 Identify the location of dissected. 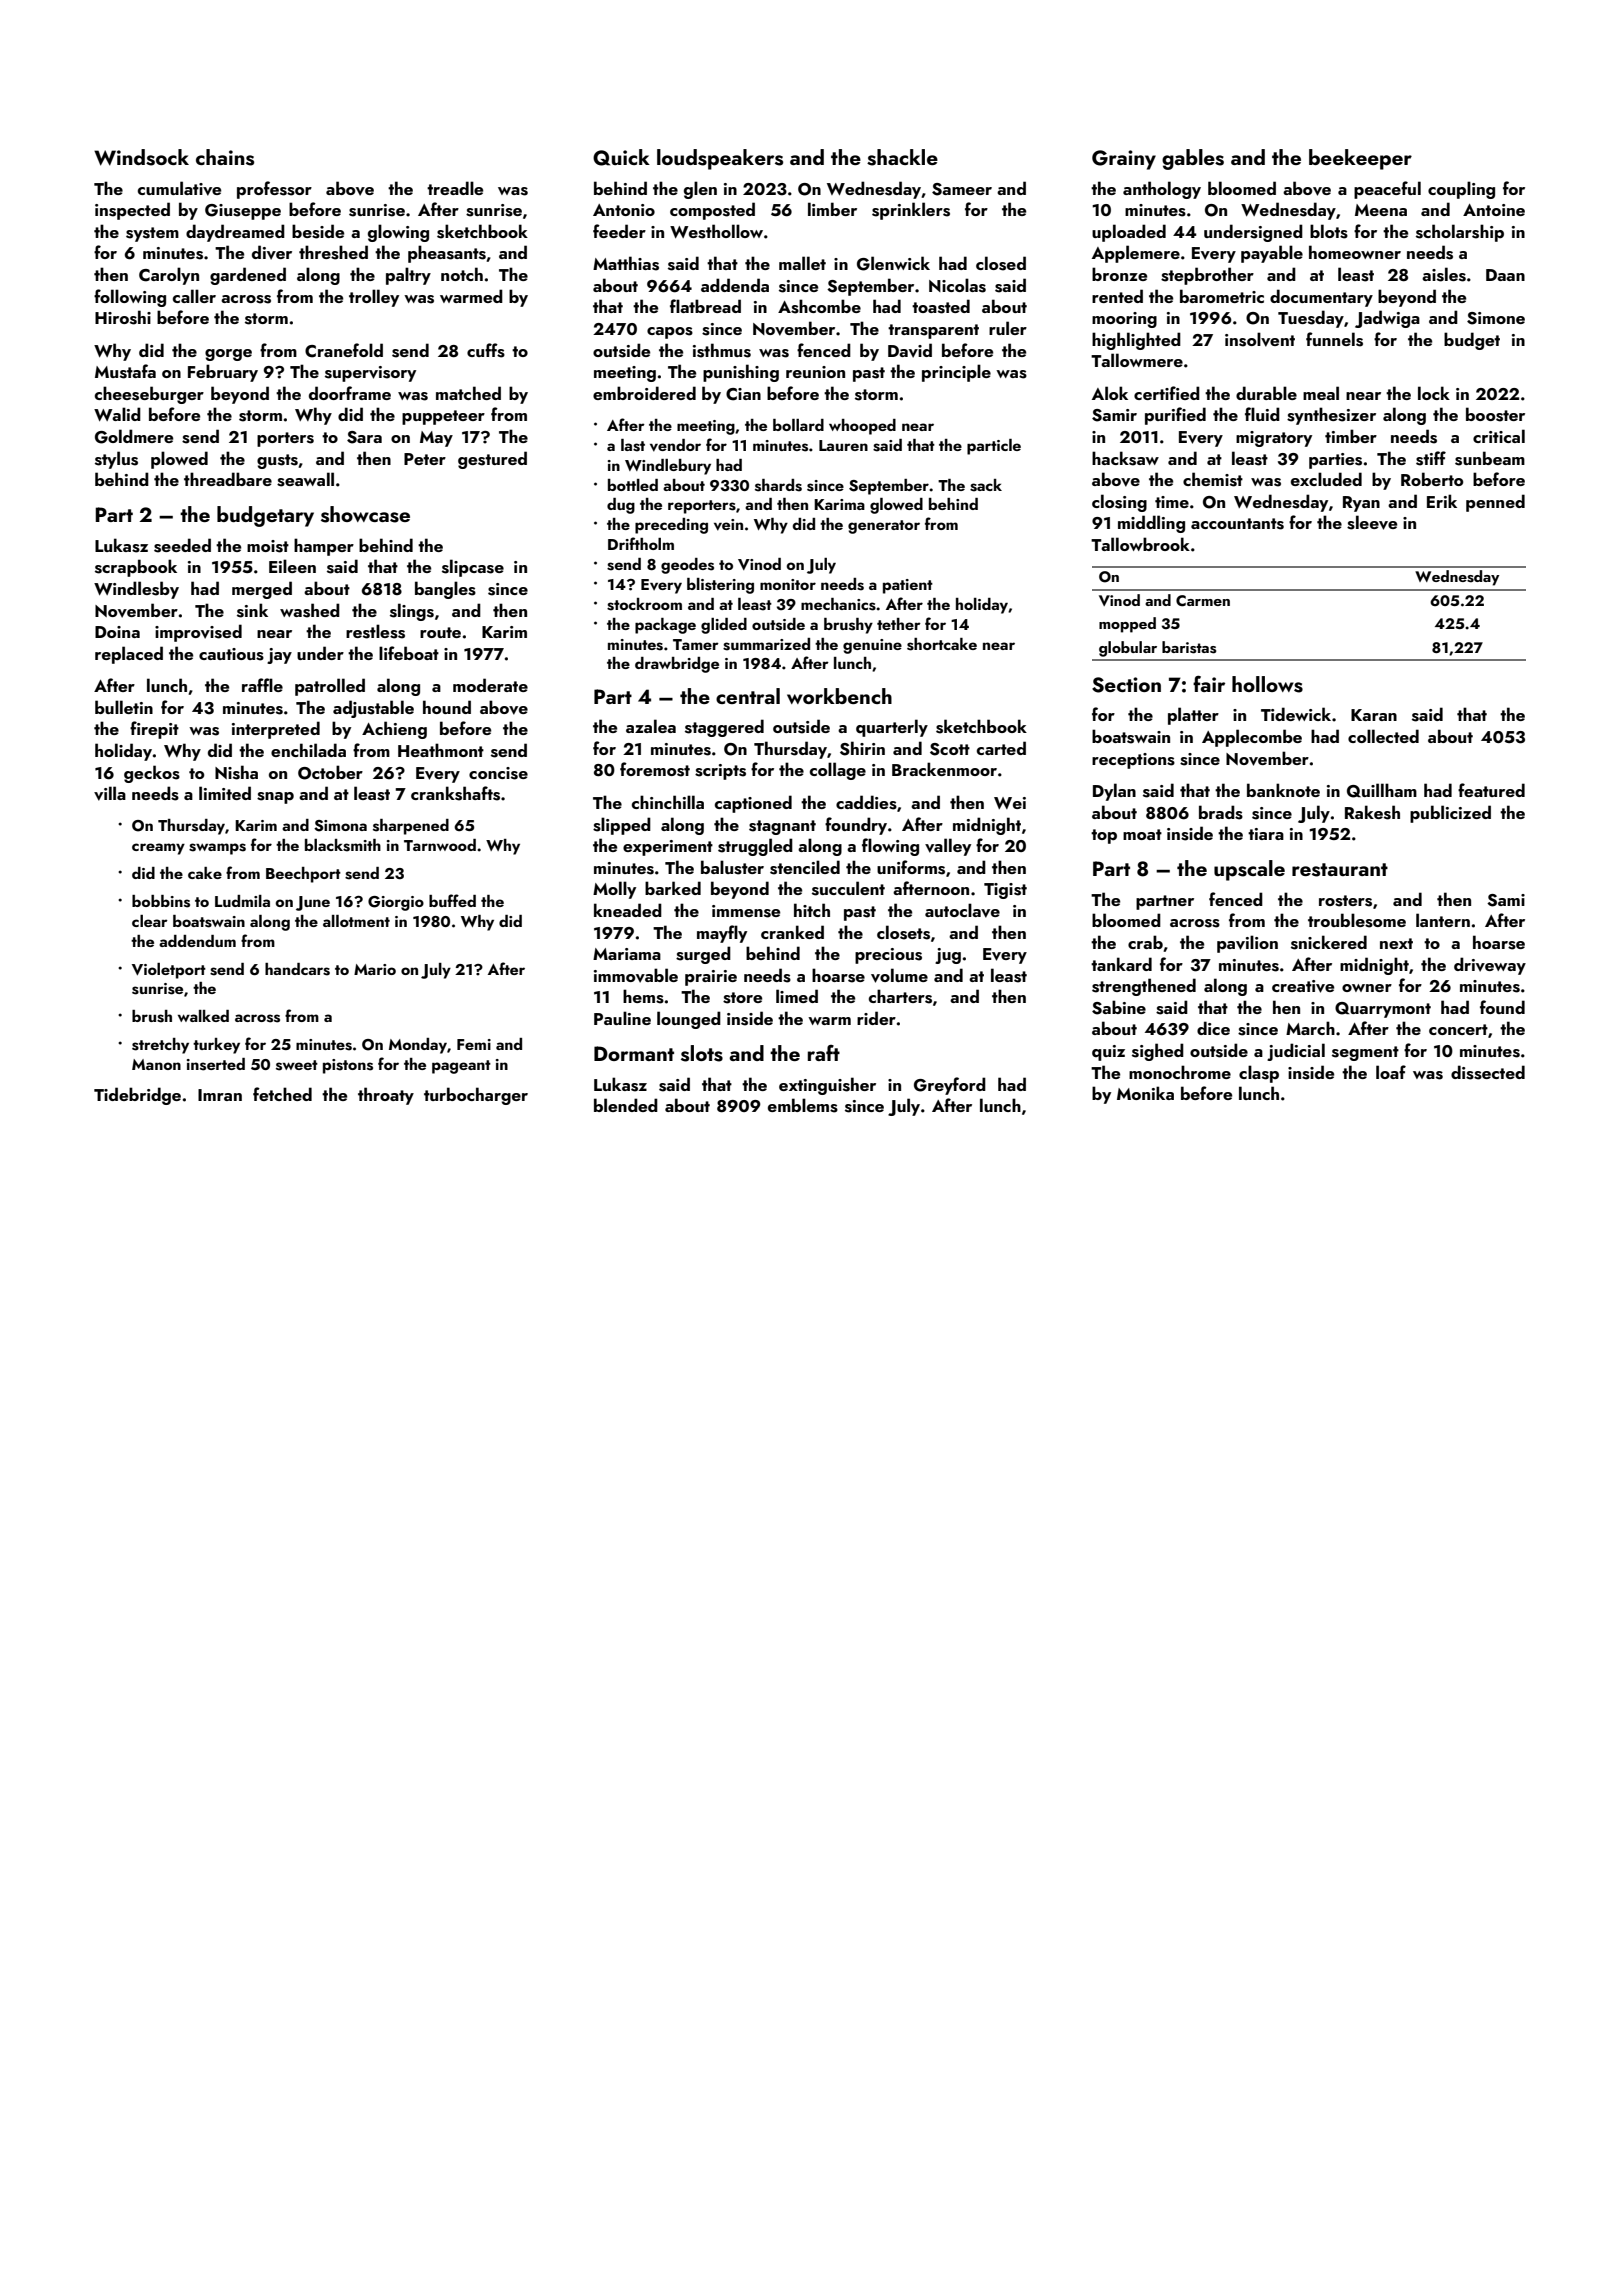
(1488, 1072).
